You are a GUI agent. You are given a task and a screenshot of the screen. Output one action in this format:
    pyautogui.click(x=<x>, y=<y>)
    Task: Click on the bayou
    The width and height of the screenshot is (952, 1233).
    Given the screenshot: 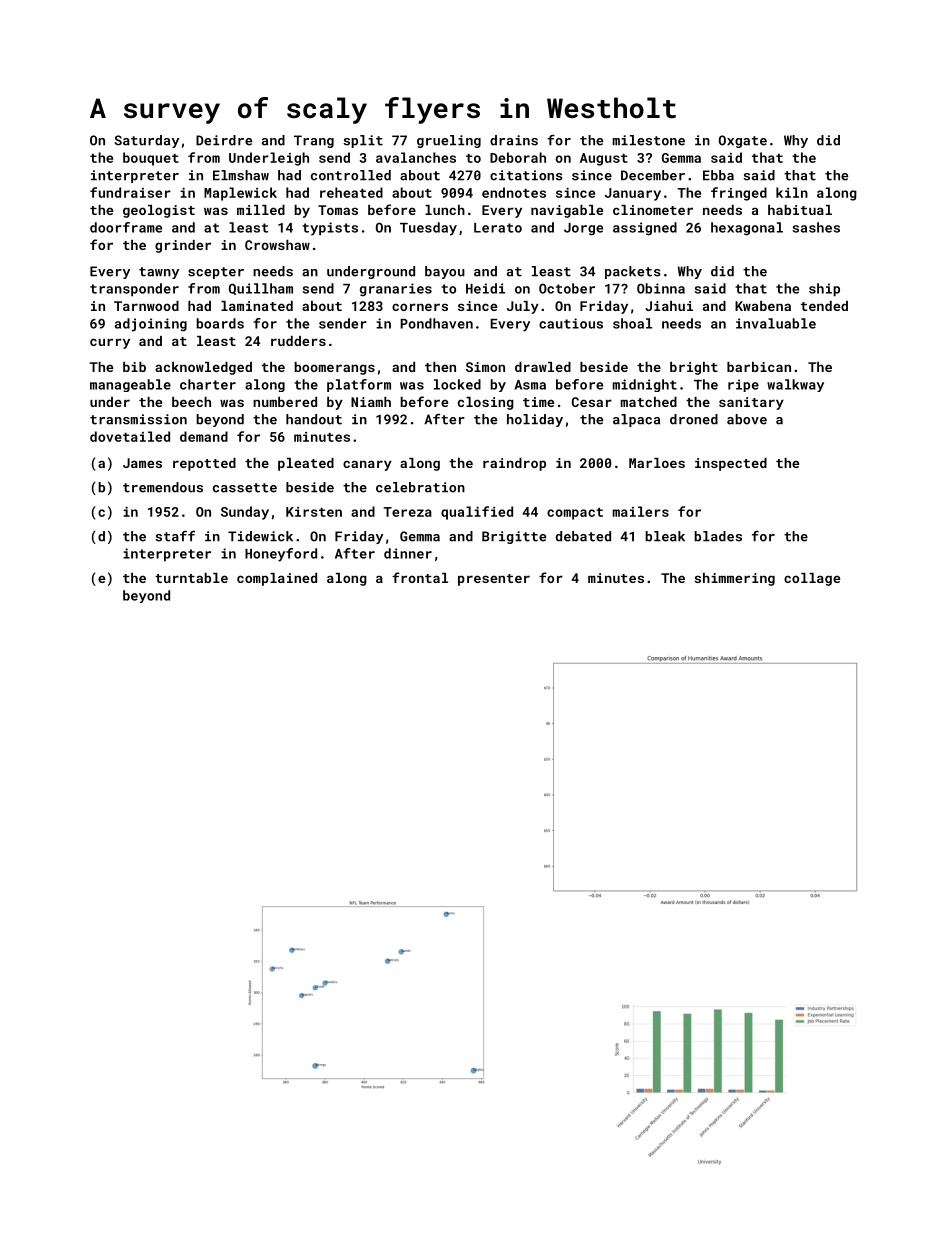 What is the action you would take?
    pyautogui.click(x=445, y=272)
